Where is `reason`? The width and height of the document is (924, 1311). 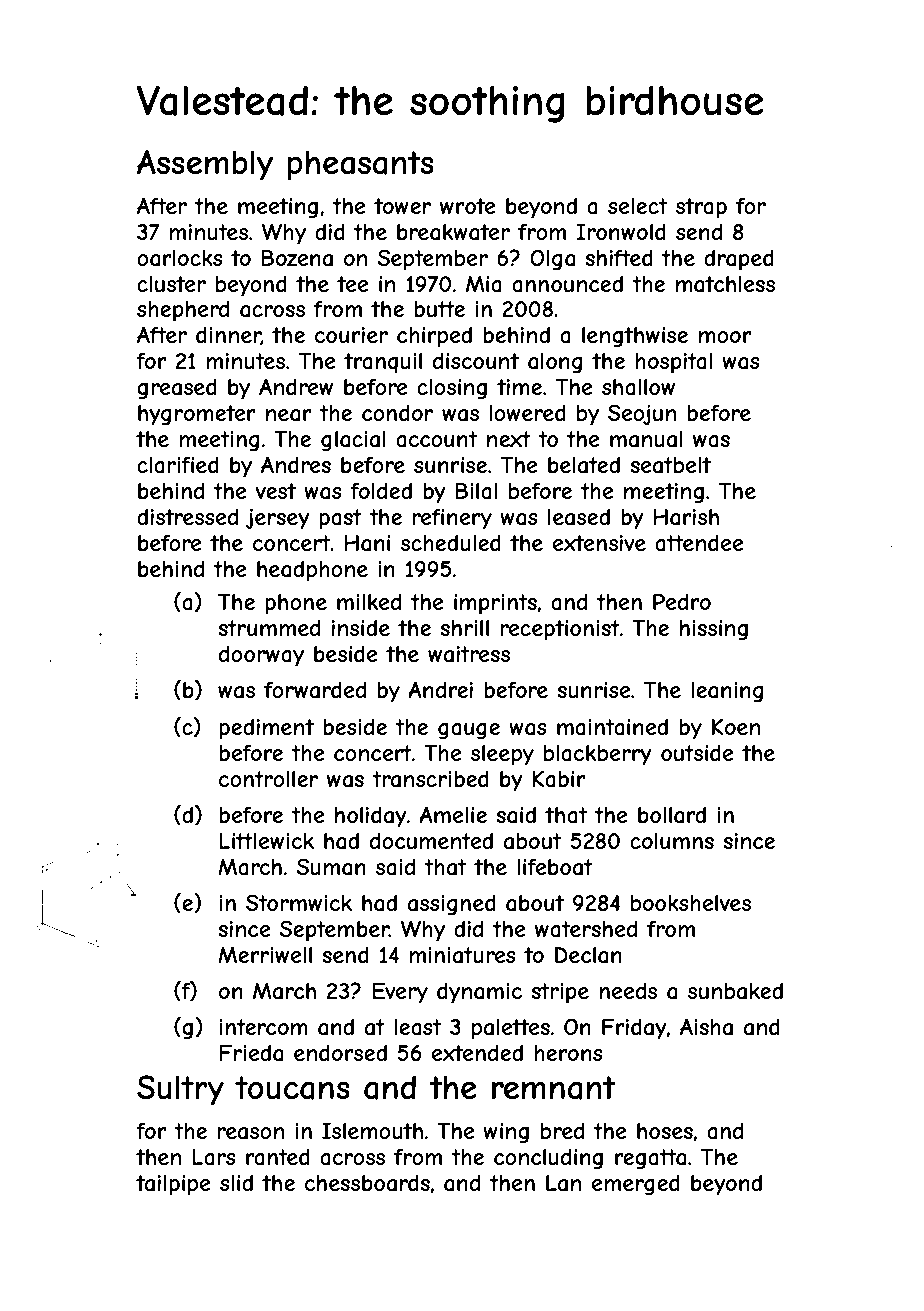 reason is located at coordinates (250, 1133).
